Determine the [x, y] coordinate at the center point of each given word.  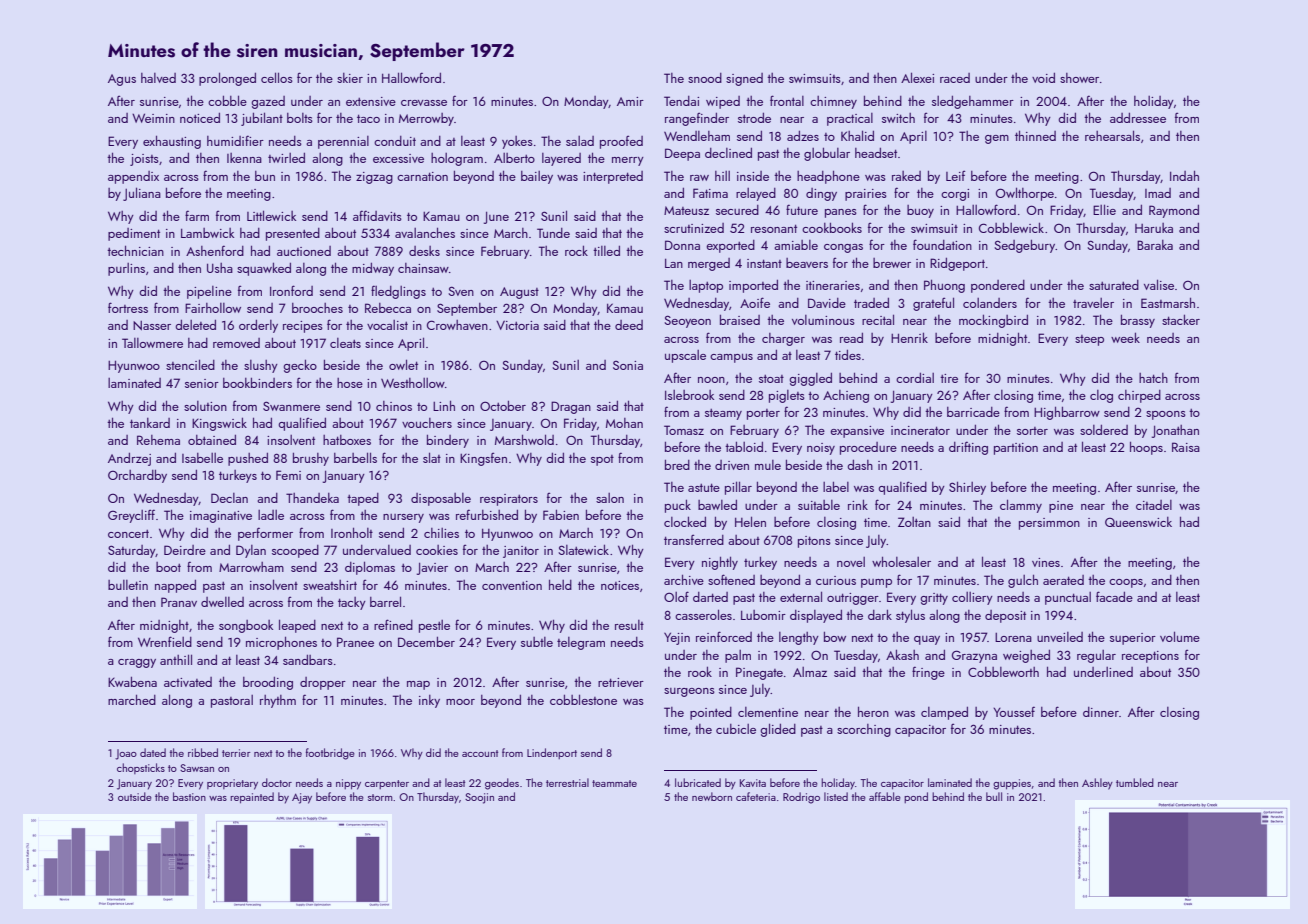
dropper [323, 683]
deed [629, 325]
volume [1180, 636]
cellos [277, 77]
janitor [521, 552]
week [1125, 337]
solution [205, 406]
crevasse [424, 103]
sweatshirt [330, 585]
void [1043, 78]
